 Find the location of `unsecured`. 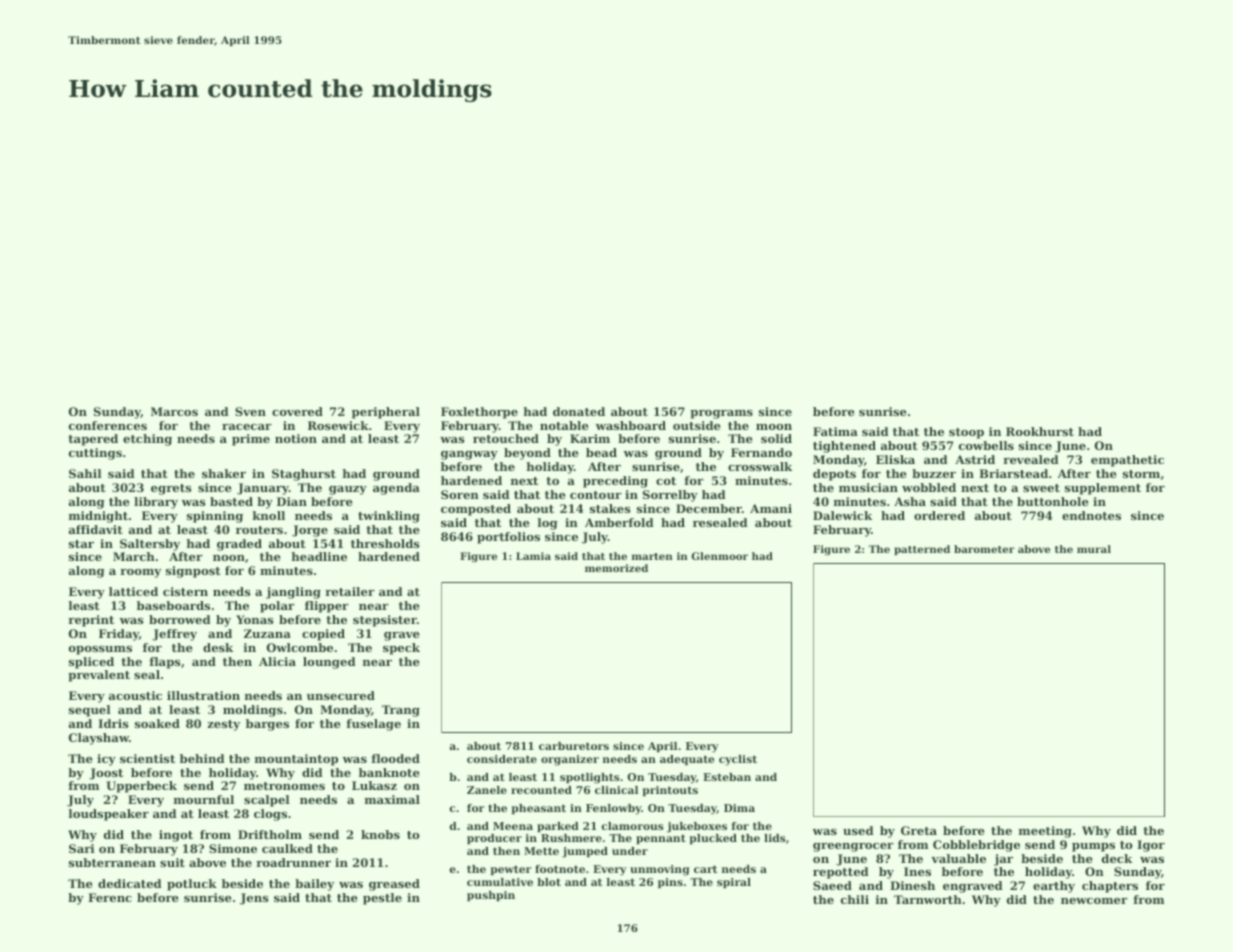

unsecured is located at coordinates (341, 695).
